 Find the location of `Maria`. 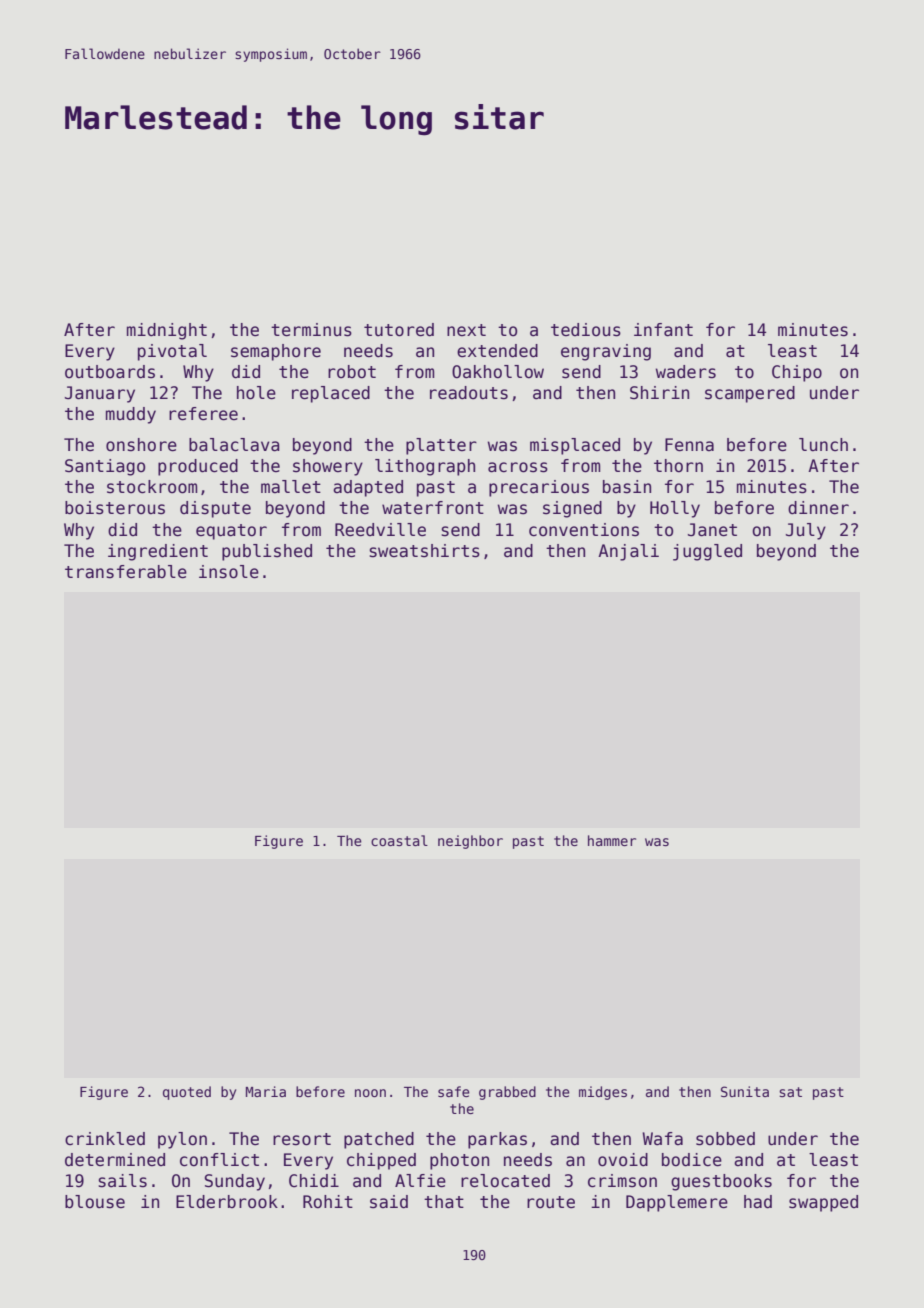

Maria is located at coordinates (266, 1091).
